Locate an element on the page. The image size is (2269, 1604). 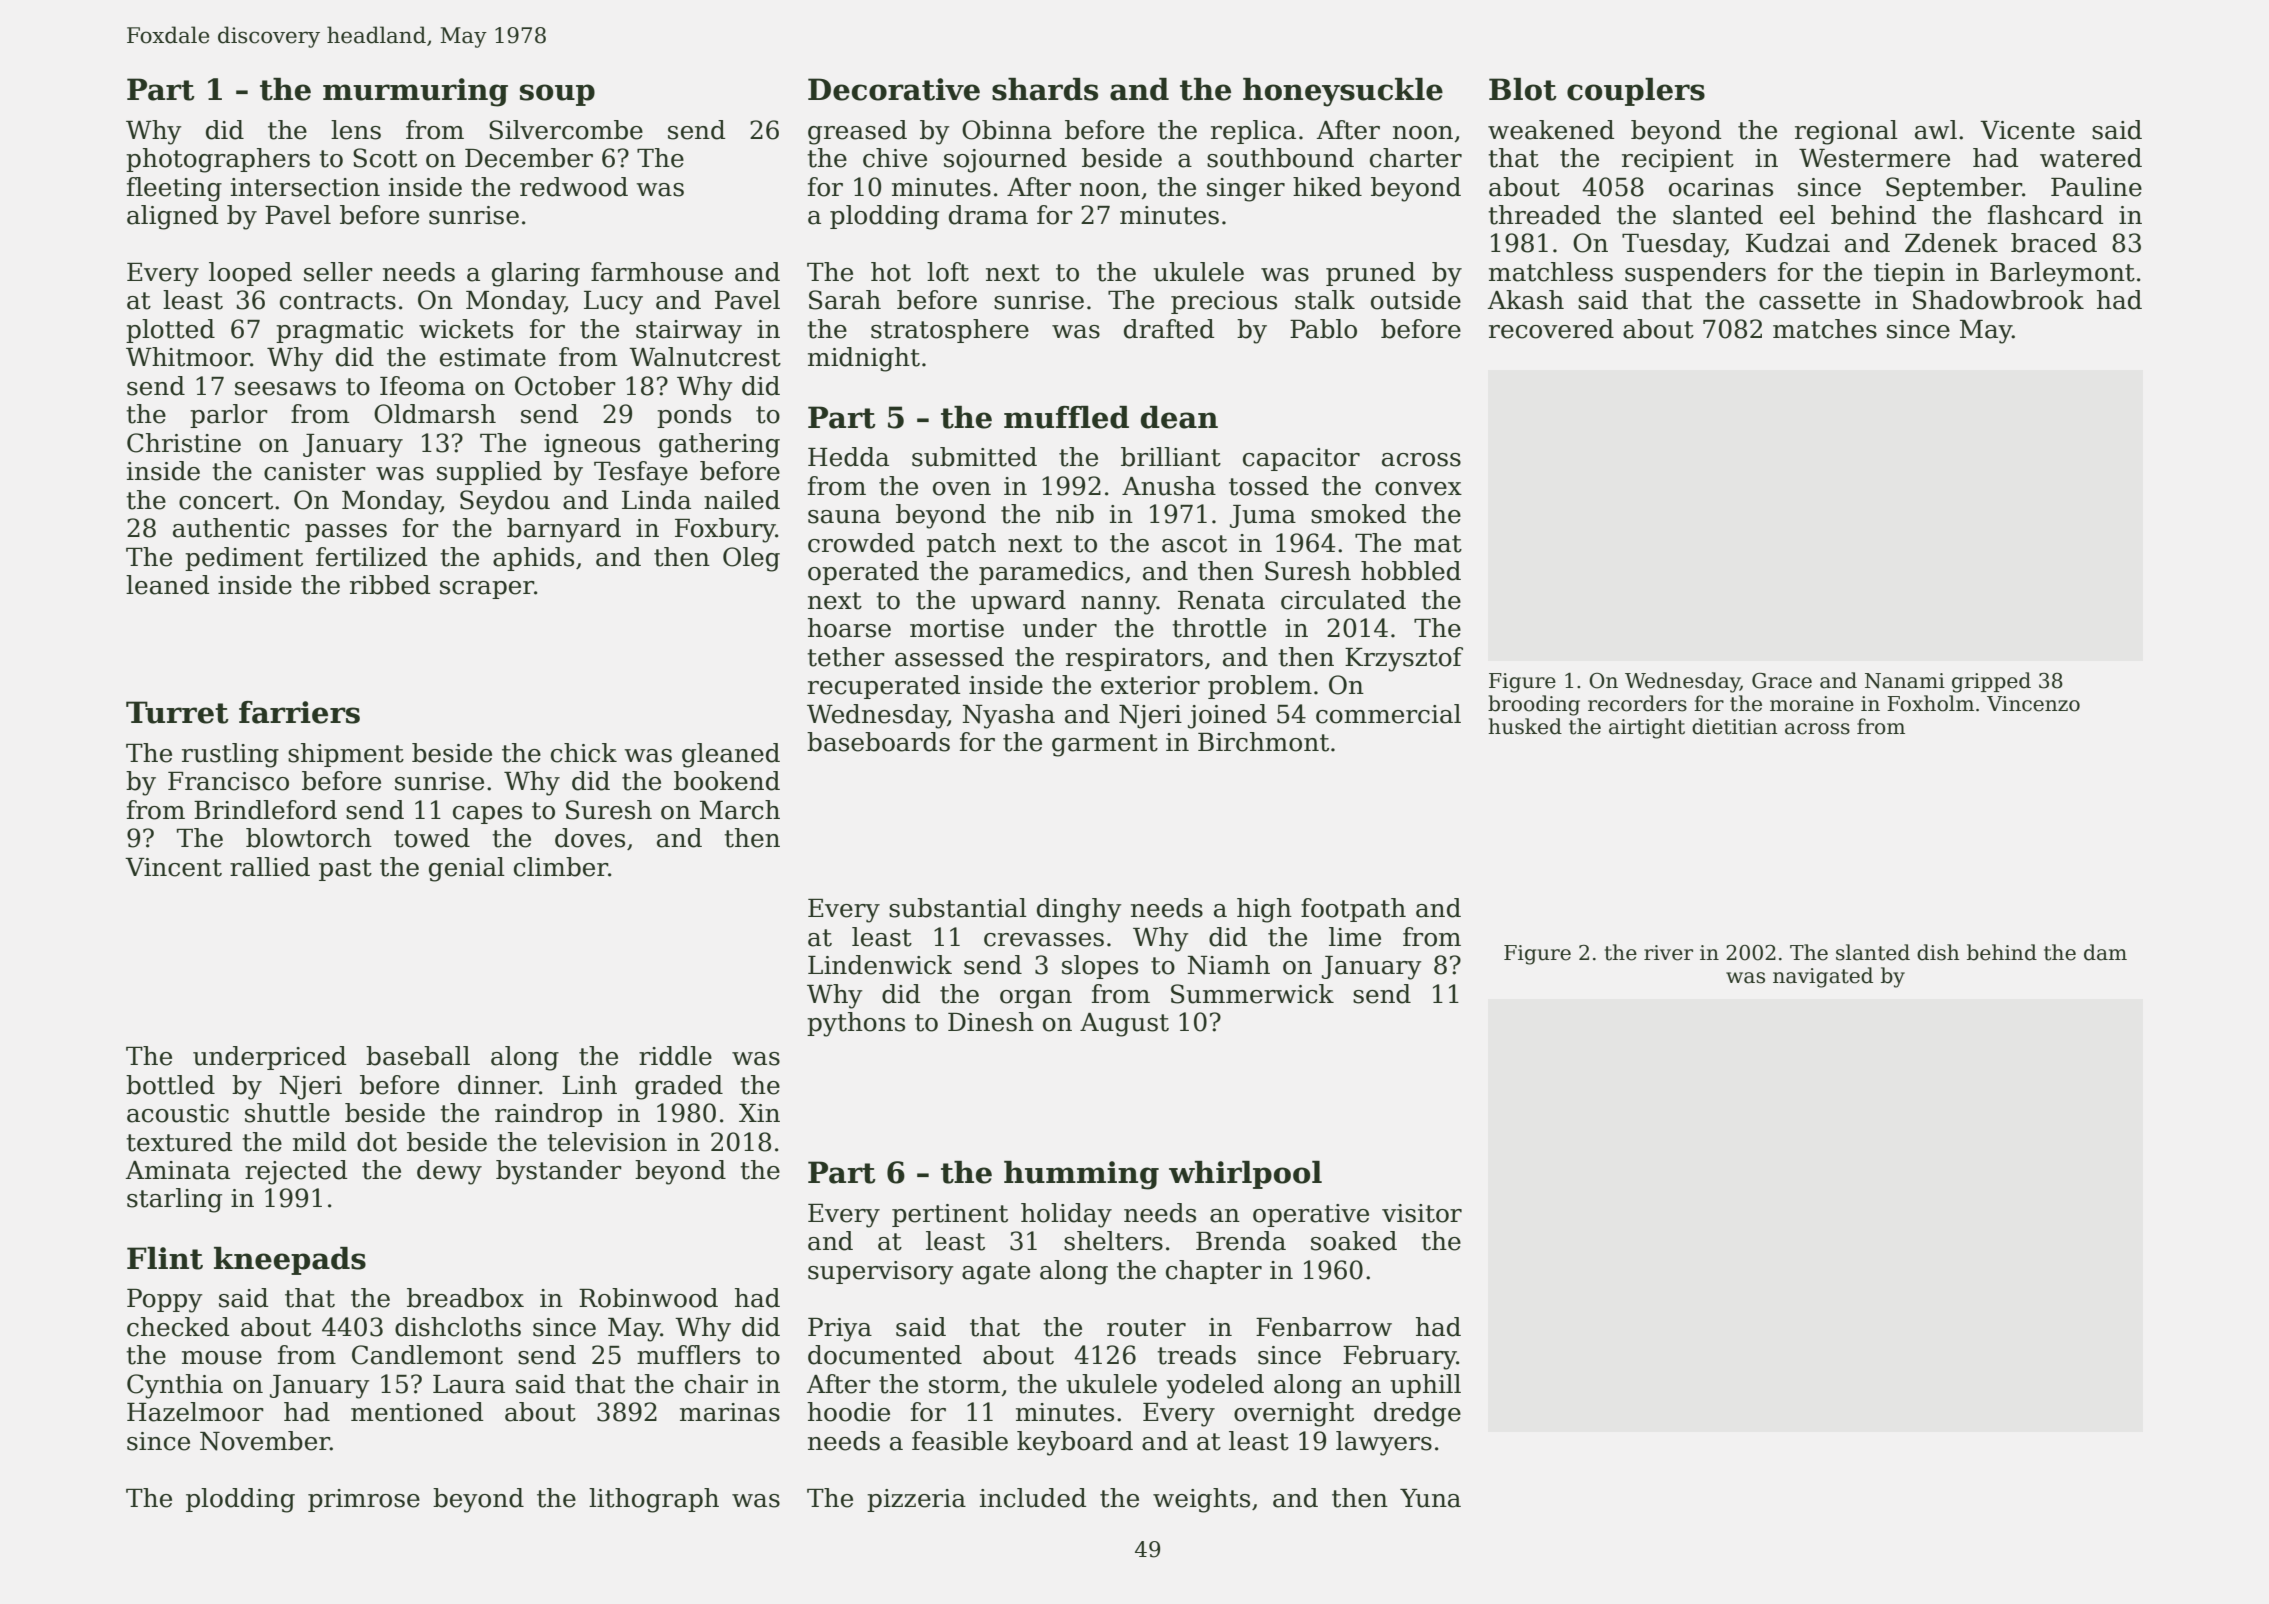
honeysuckle is located at coordinates (1343, 92).
